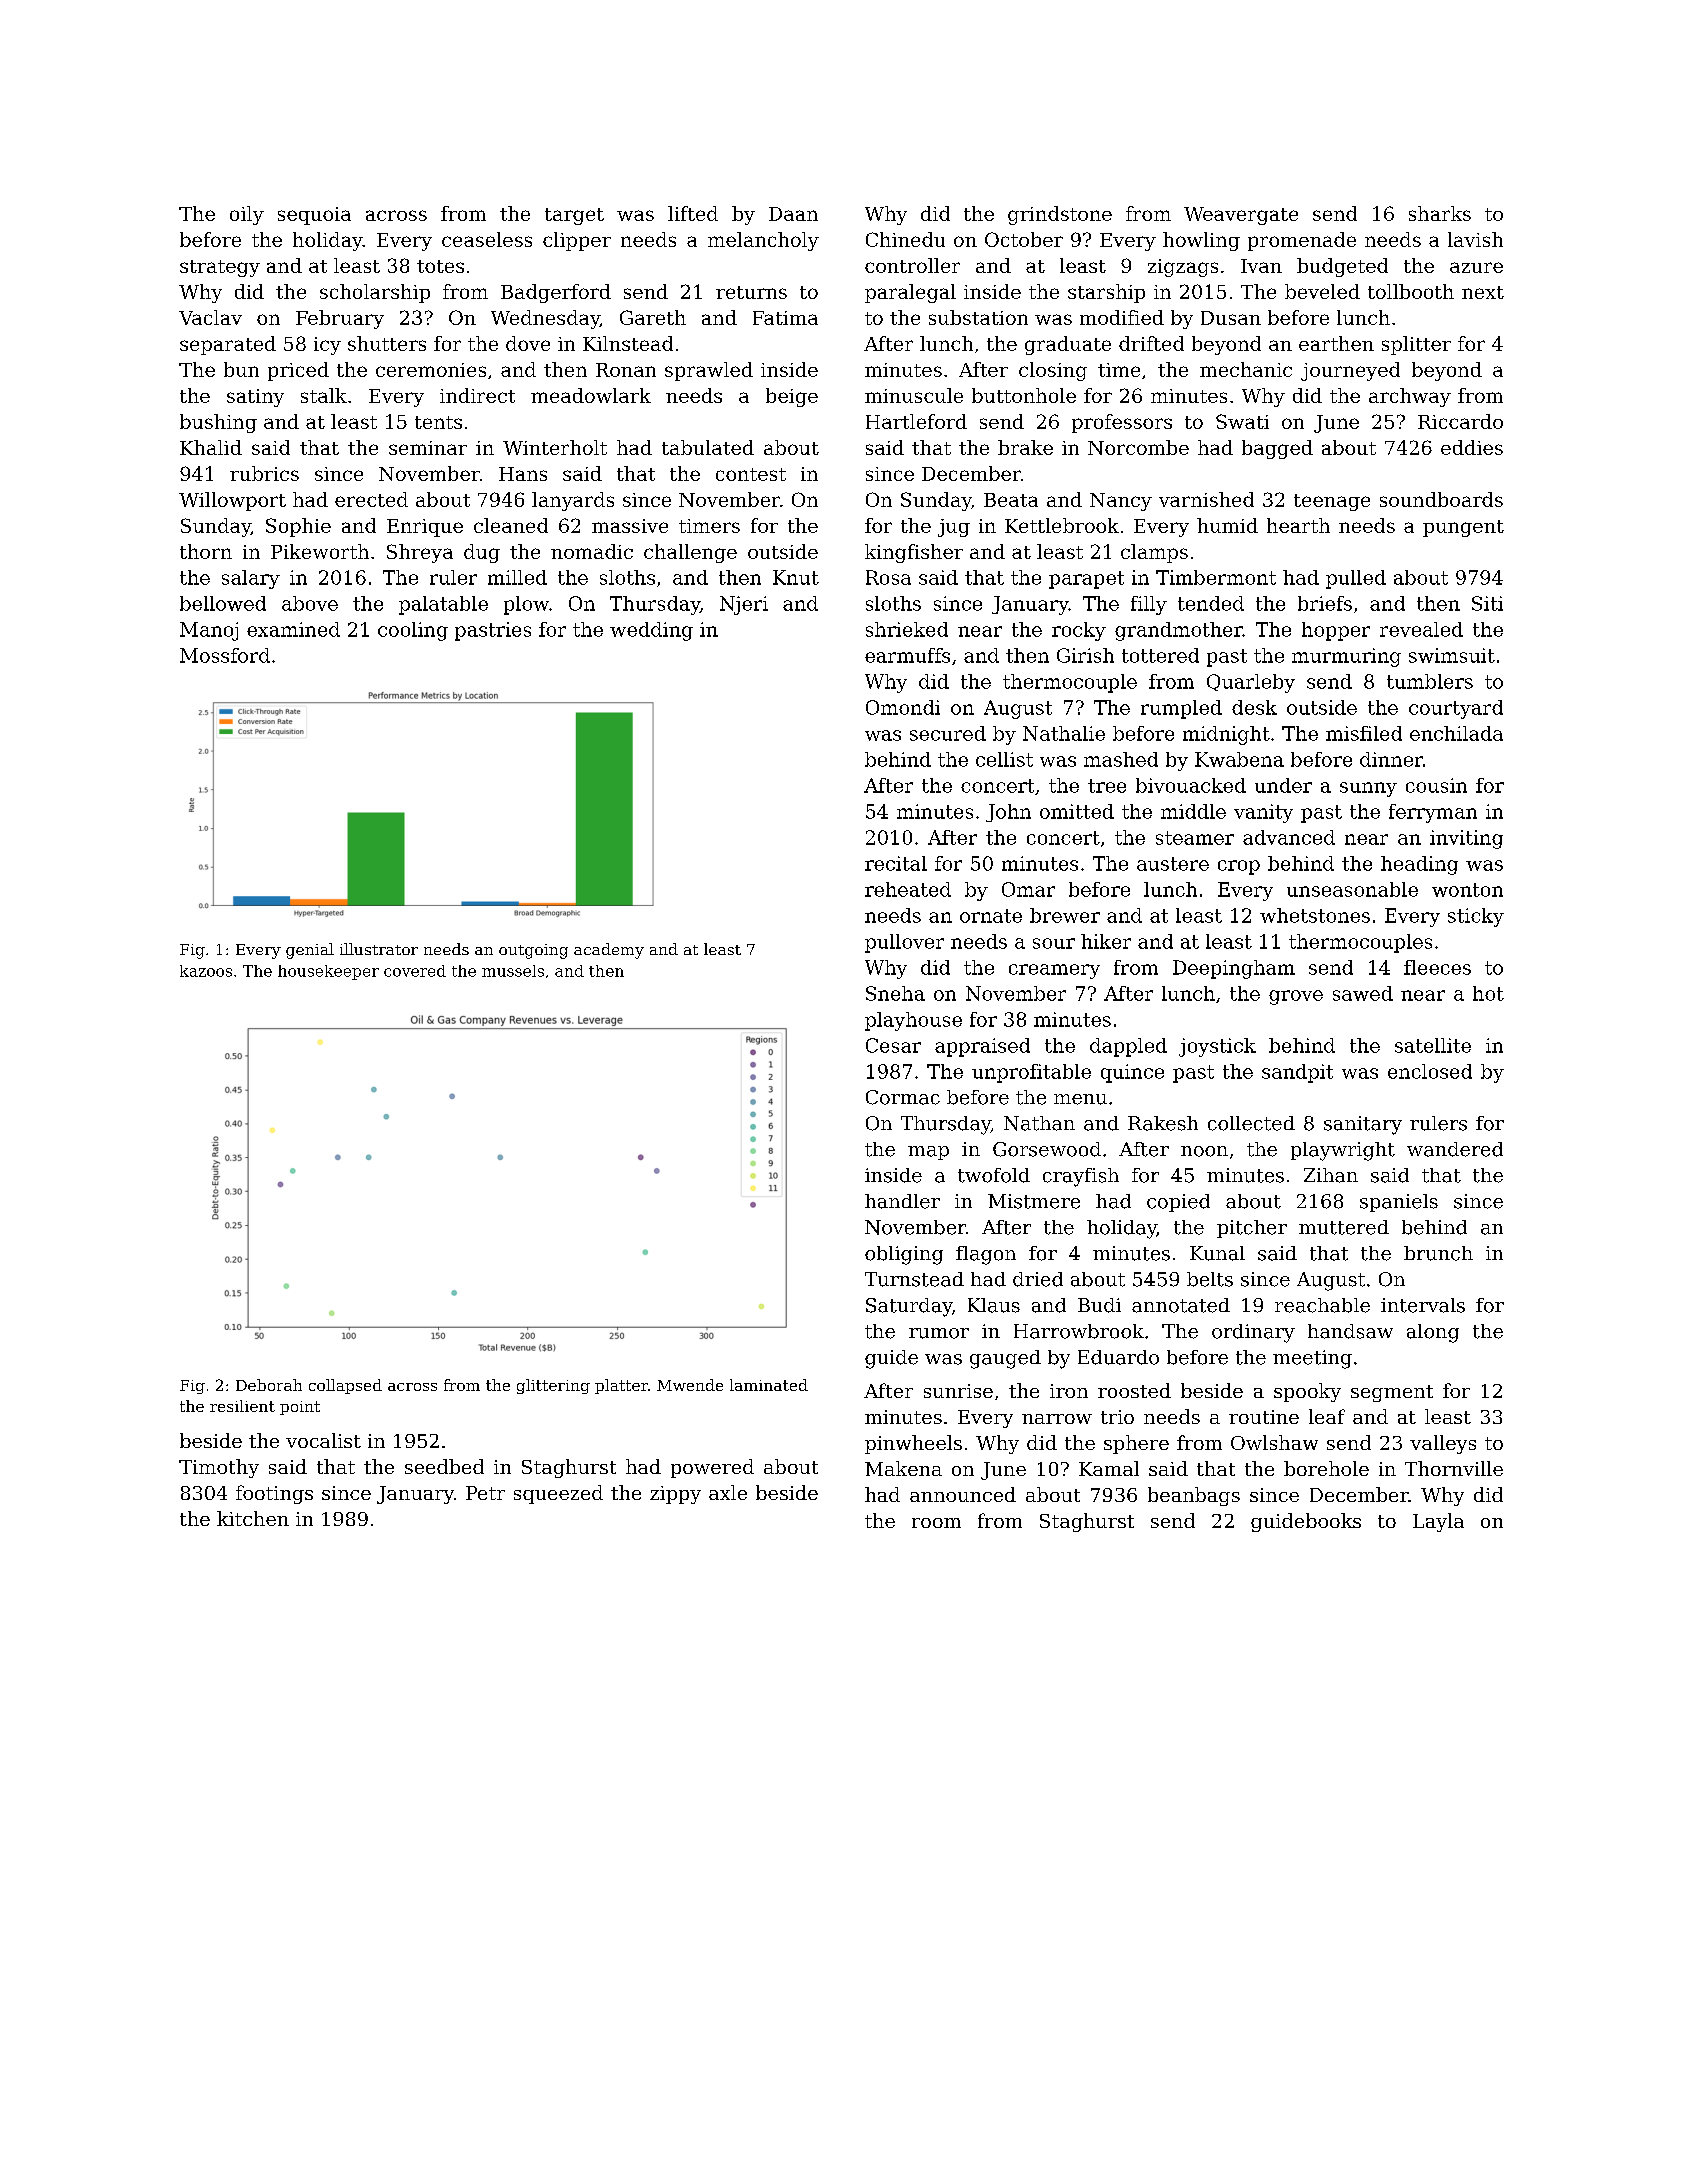  I want to click on outgoing, so click(533, 951).
